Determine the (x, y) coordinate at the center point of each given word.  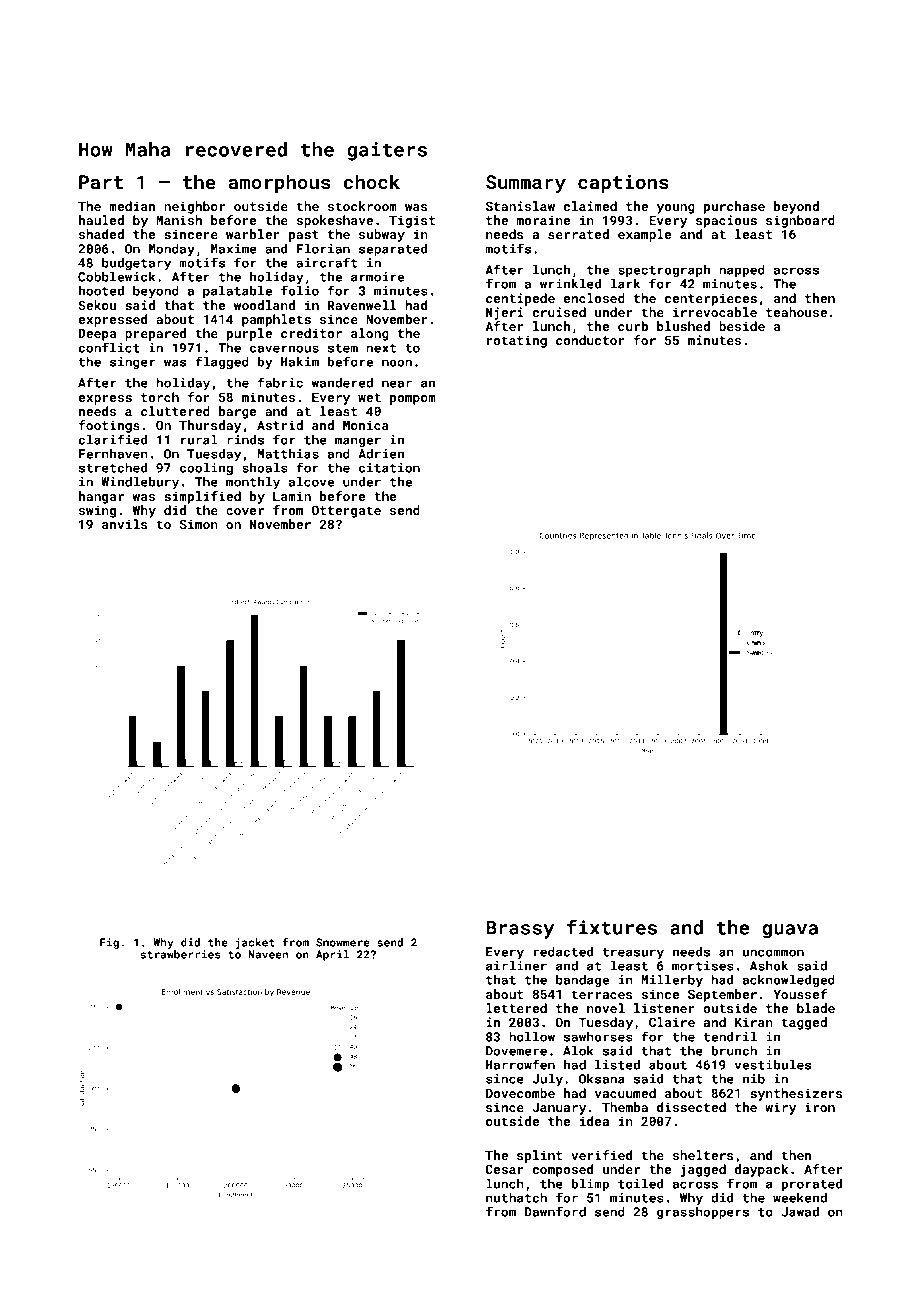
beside (742, 326)
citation (389, 468)
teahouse (796, 312)
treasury (633, 954)
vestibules (773, 1064)
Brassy (520, 930)
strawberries (180, 954)
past (304, 236)
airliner (516, 965)
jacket (255, 943)
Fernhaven (113, 454)
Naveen (268, 954)
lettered (516, 1008)
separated (393, 249)
